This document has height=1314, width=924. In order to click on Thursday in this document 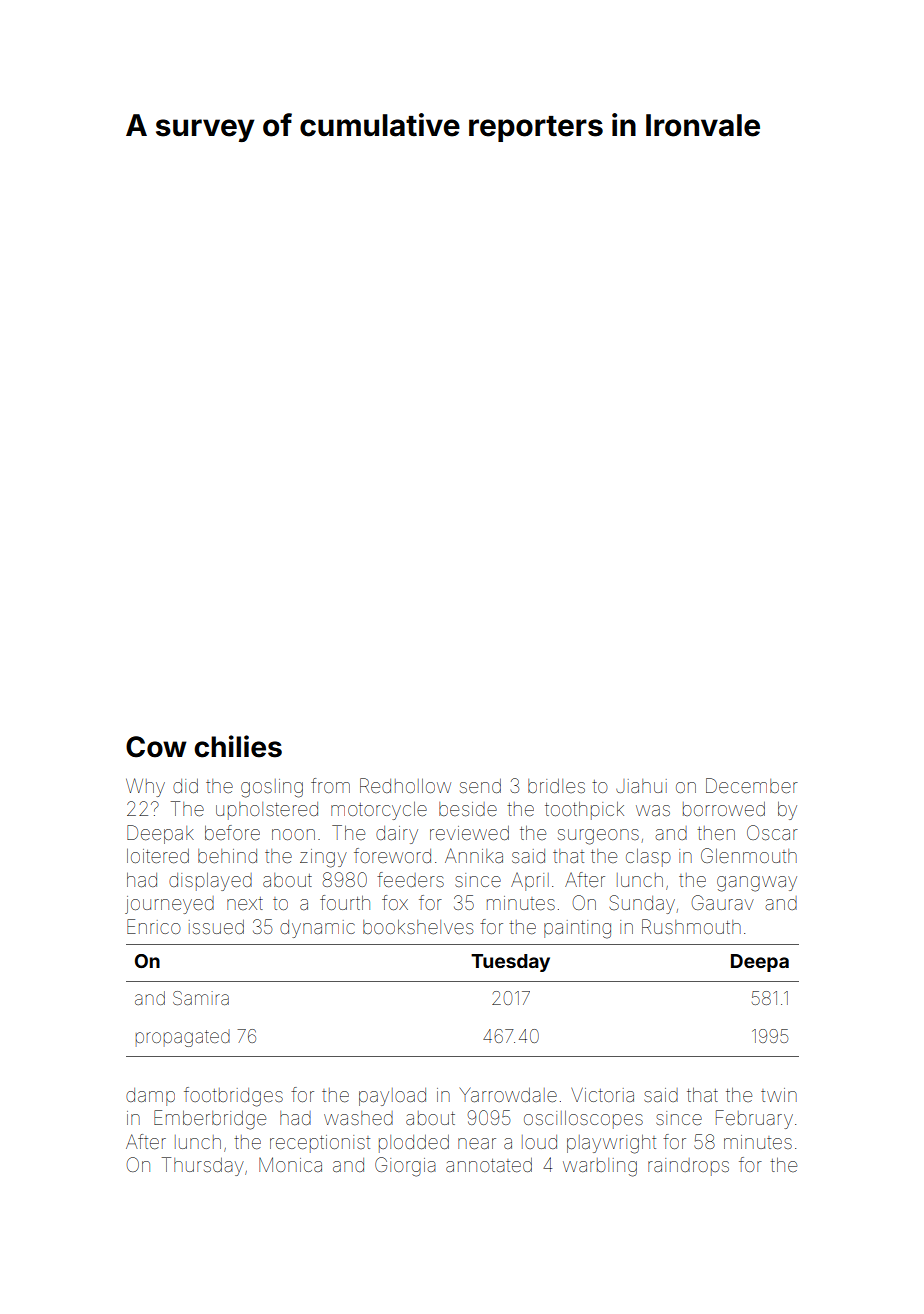, I will do `click(203, 1166)`.
